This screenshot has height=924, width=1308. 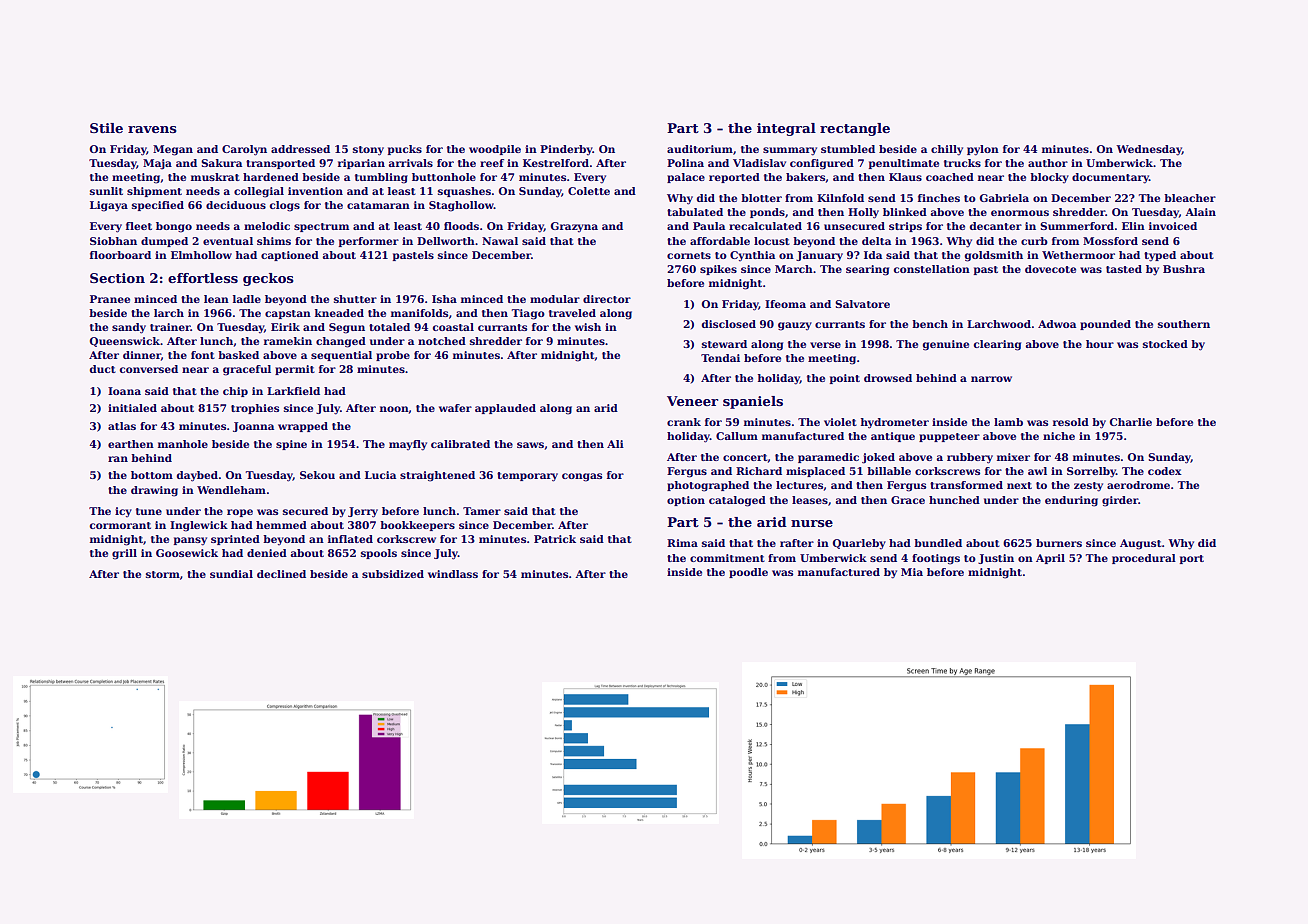 I want to click on pylon, so click(x=983, y=150).
